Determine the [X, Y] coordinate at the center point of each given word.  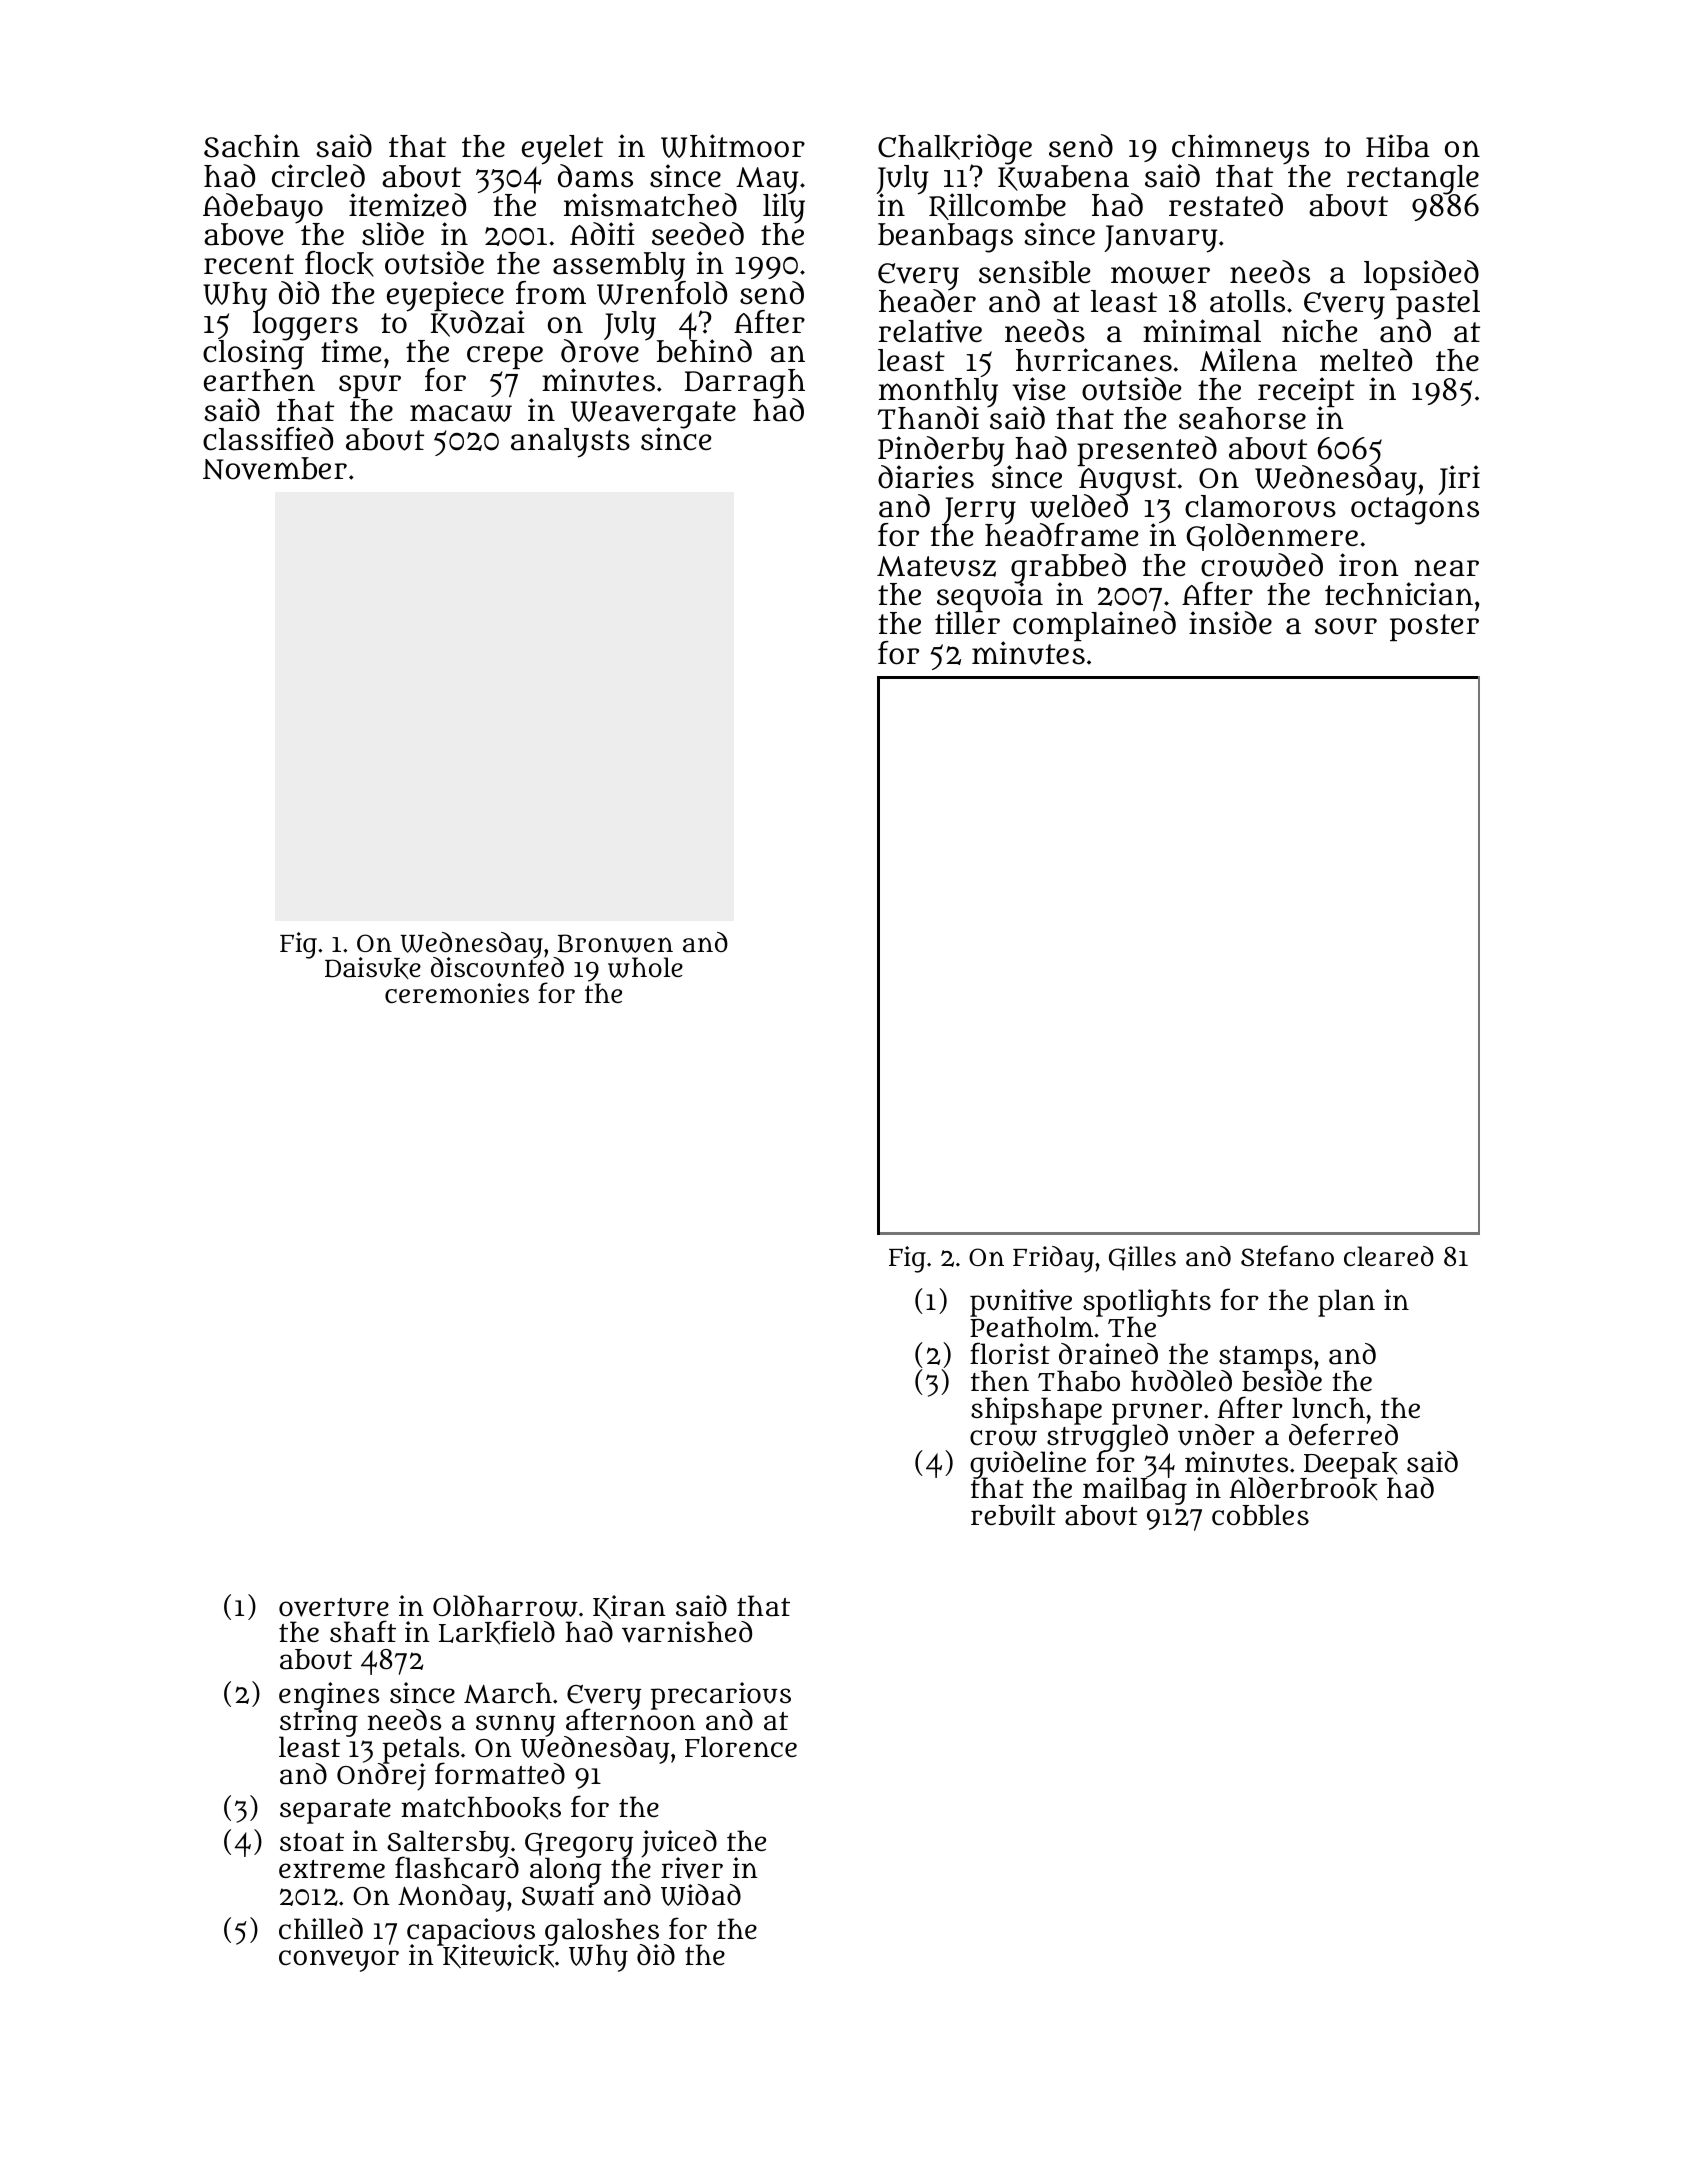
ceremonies [457, 993]
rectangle [1413, 179]
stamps [1265, 1358]
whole [645, 967]
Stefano [1287, 1256]
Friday [1053, 1259]
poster [1434, 627]
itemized [407, 205]
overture [334, 1607]
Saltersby [448, 1844]
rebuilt [1013, 1515]
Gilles [1142, 1258]
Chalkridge [955, 149]
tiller [967, 623]
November [275, 468]
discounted [497, 968]
